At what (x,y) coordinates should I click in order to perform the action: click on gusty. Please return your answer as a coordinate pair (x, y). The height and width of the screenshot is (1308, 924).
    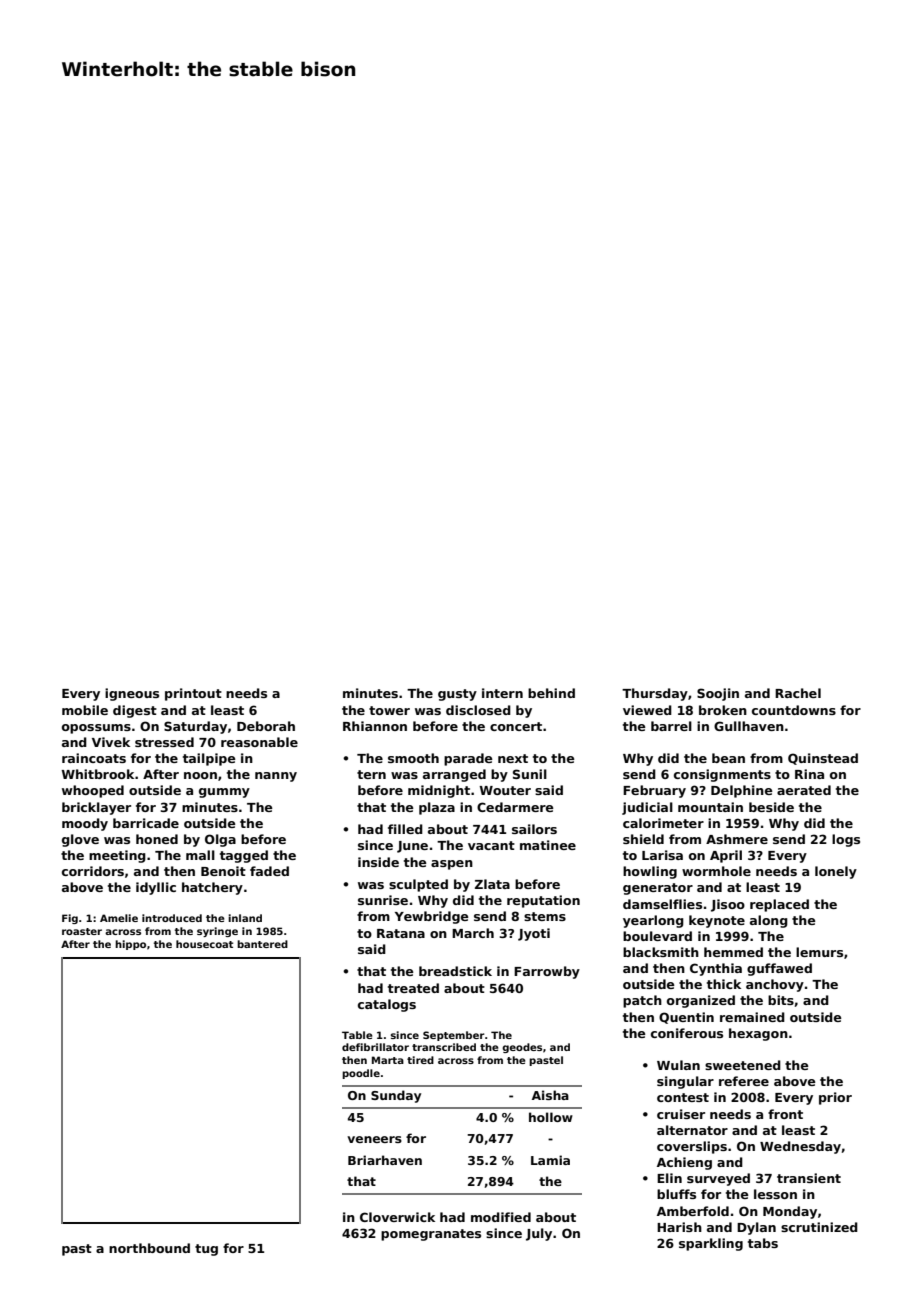
    Looking at the image, I should click on (457, 695).
